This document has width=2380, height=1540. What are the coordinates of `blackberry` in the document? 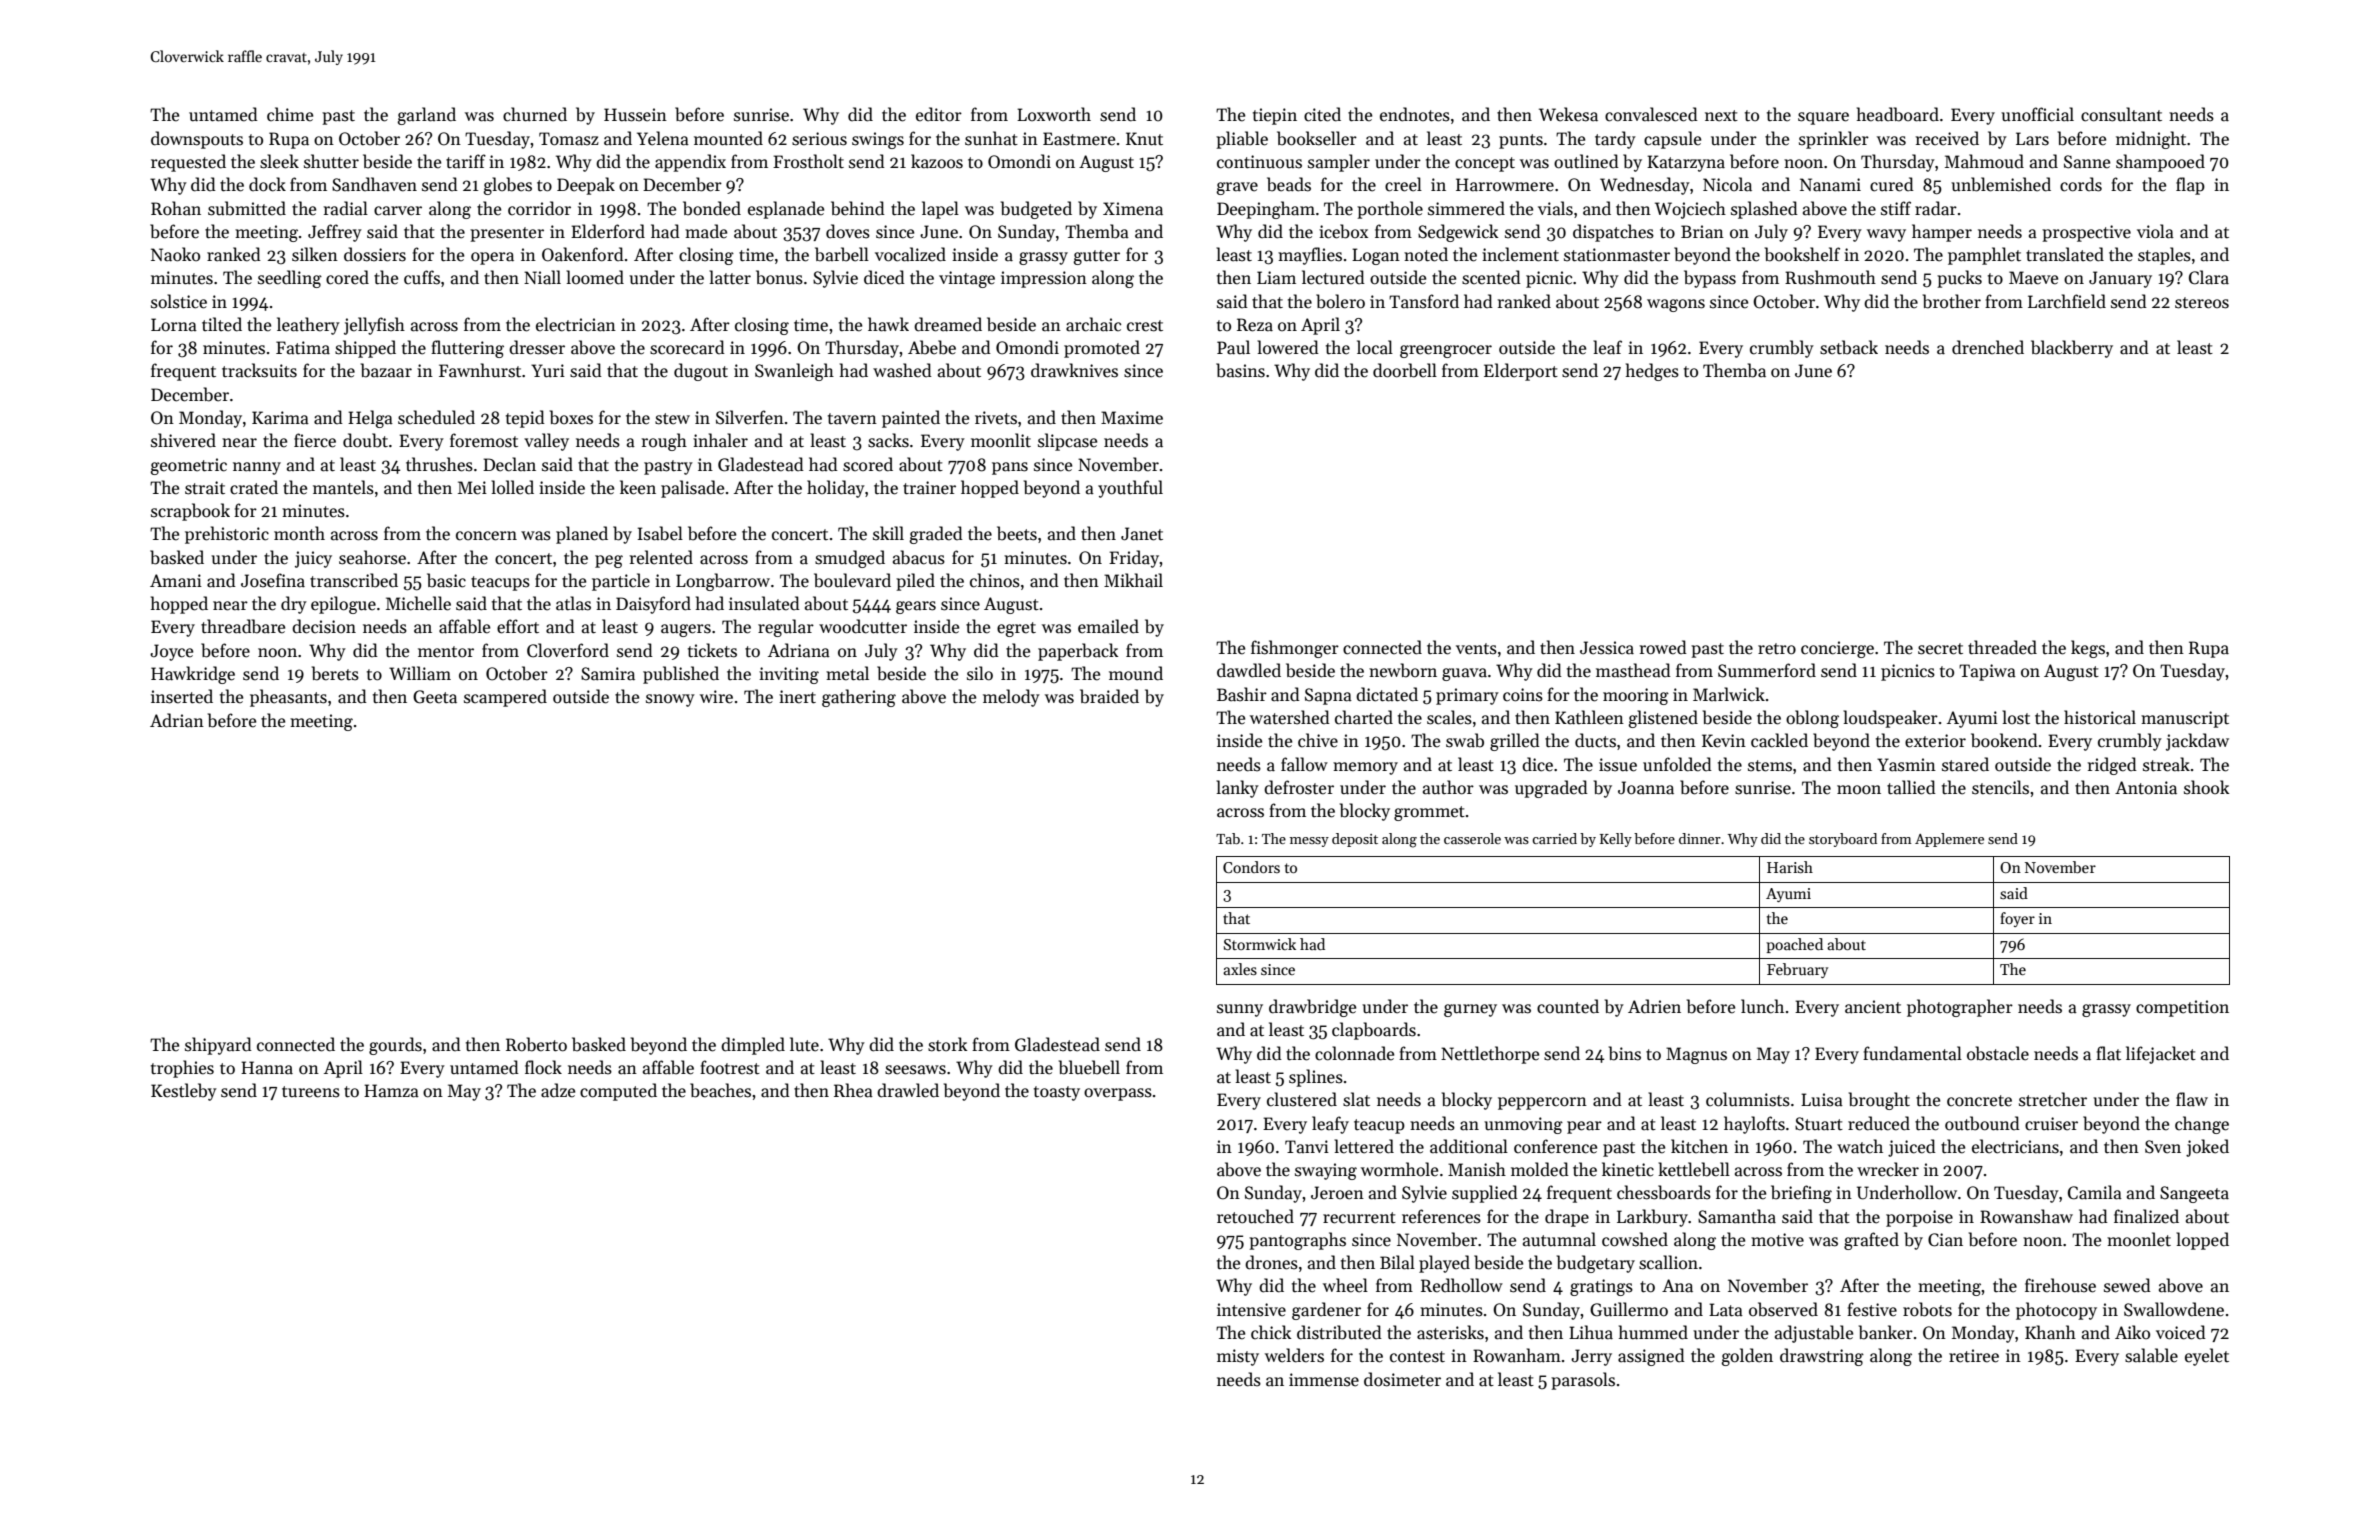 It's located at (2072, 349).
